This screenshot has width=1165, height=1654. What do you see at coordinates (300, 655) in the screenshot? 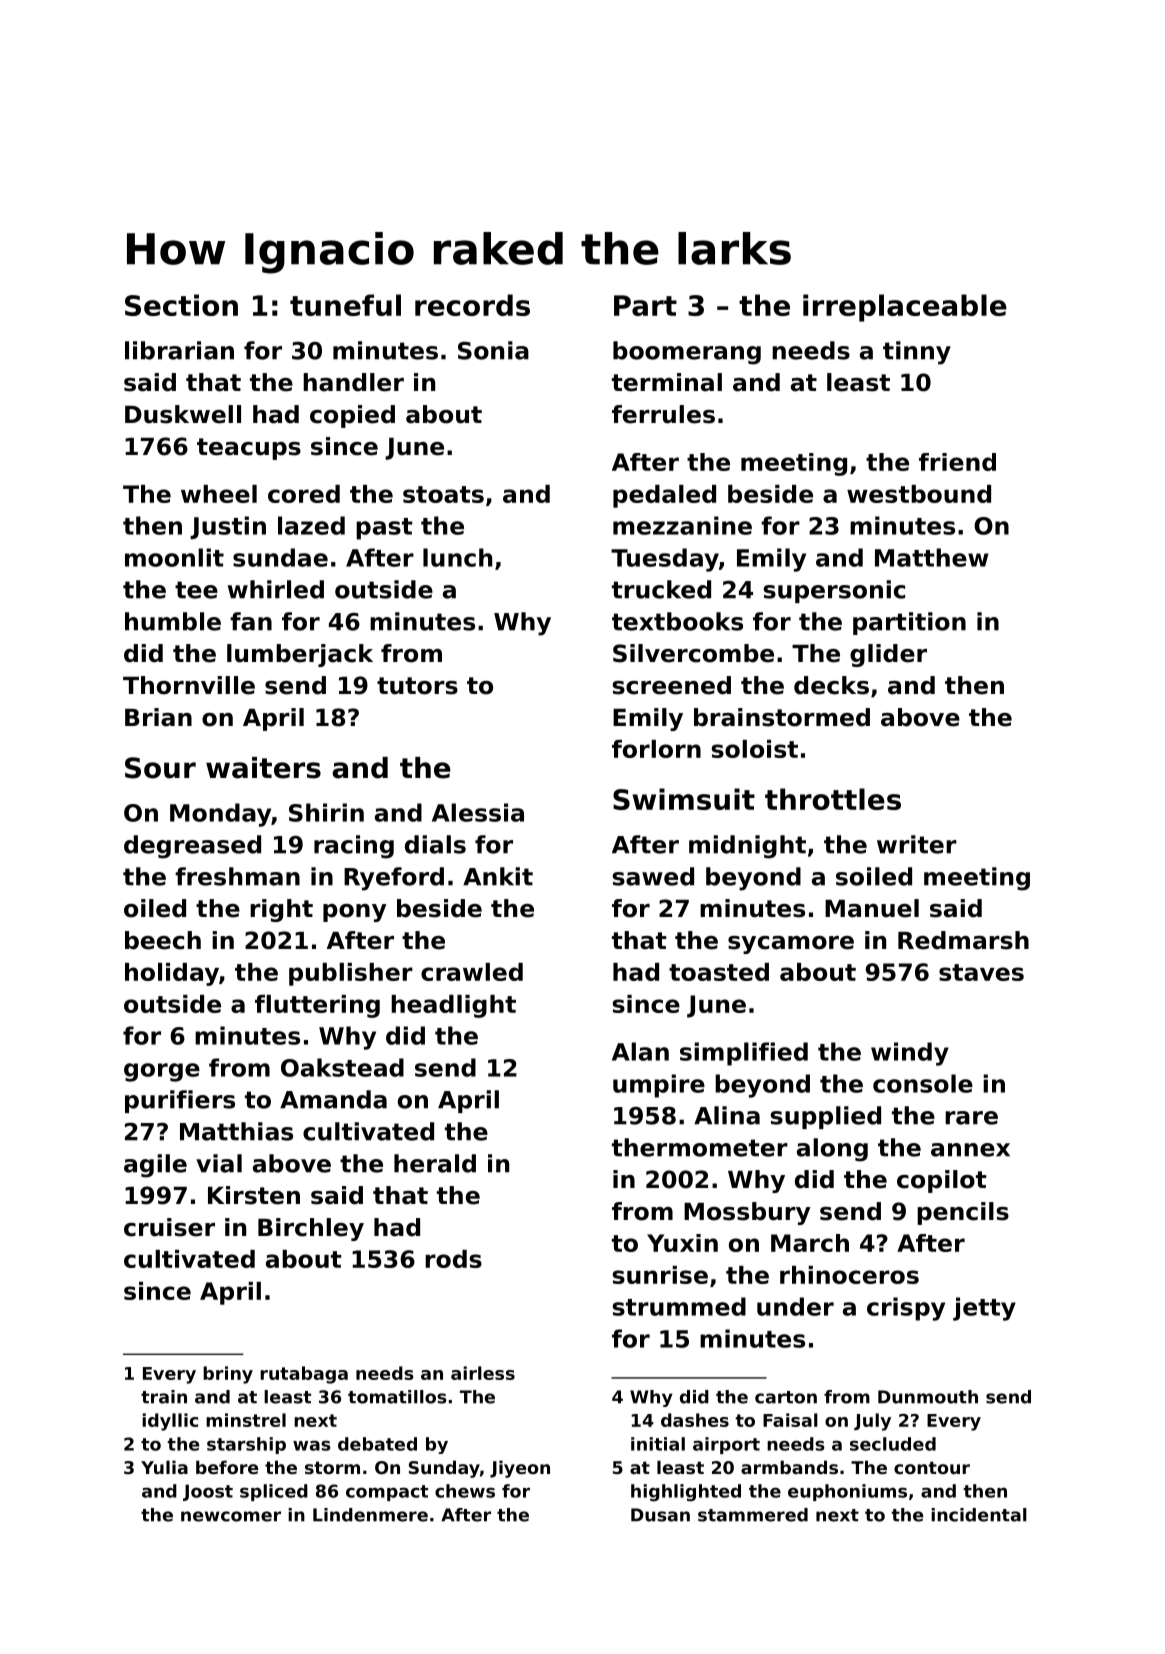
I see `lumberjack` at bounding box center [300, 655].
